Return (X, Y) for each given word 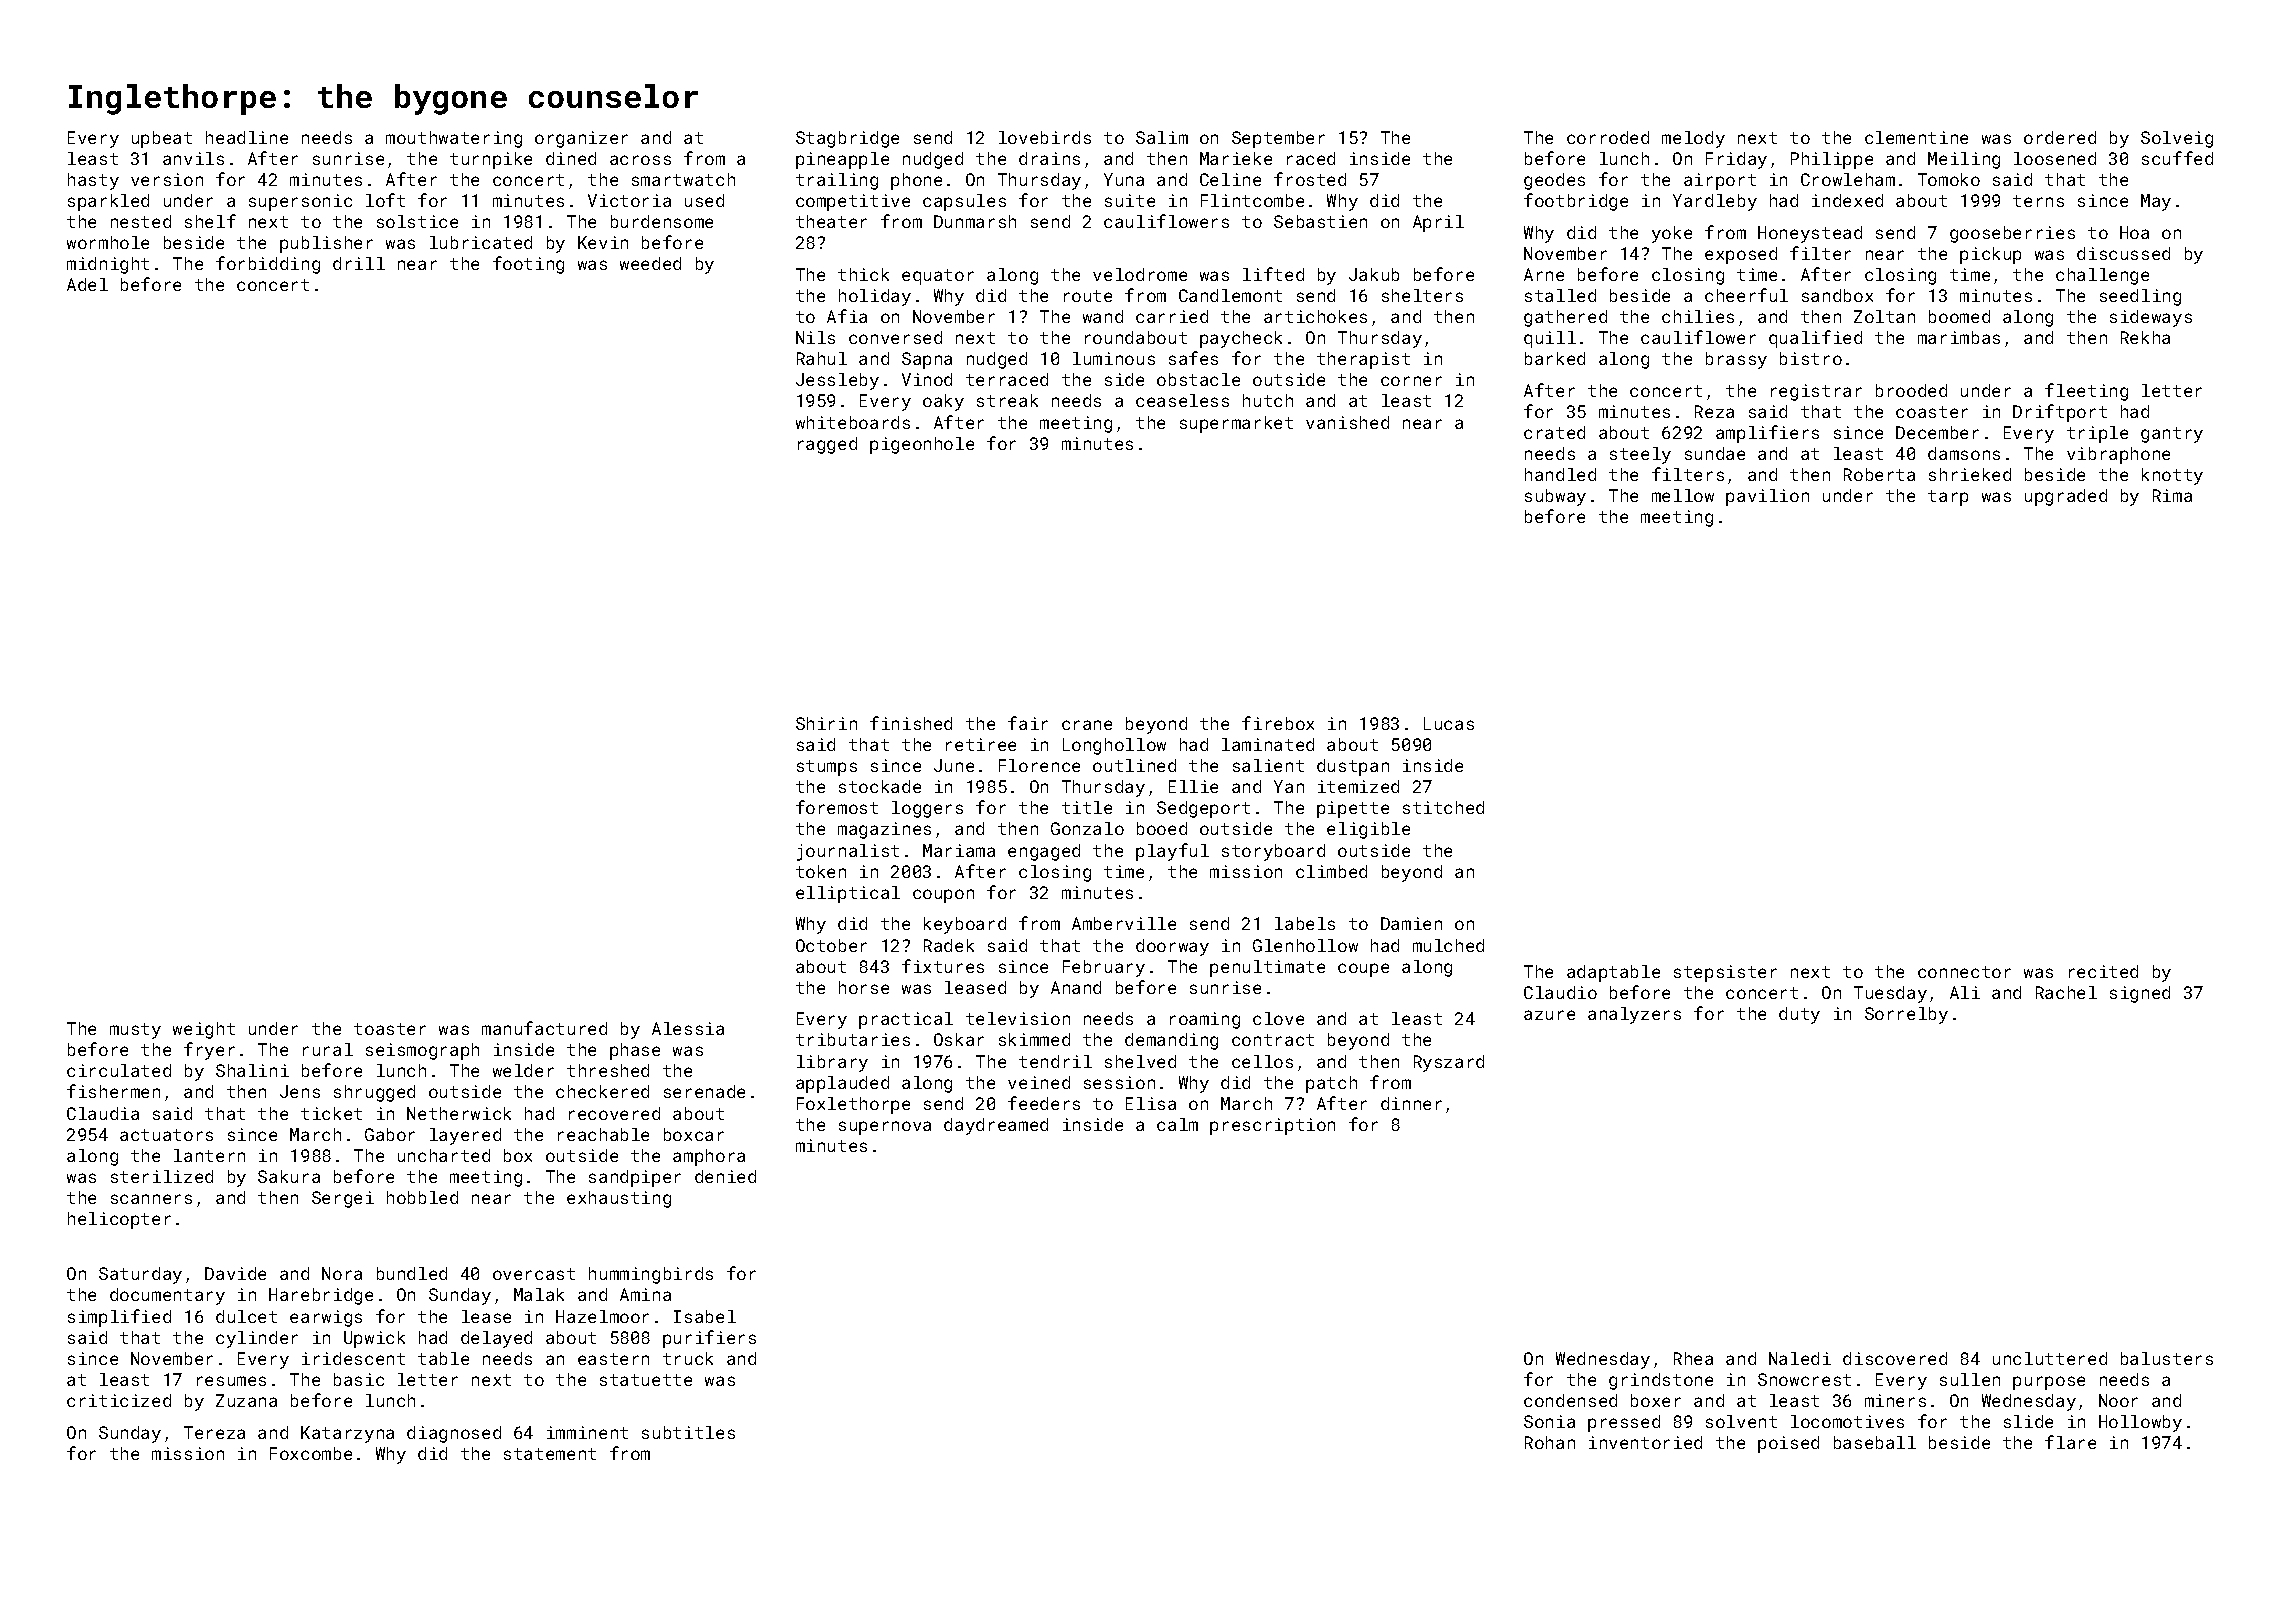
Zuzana (246, 1400)
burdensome (662, 221)
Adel (87, 284)
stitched (1443, 807)
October (831, 945)
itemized (1358, 786)
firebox (1278, 723)
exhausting (619, 1199)
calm (1177, 1124)
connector (1964, 972)
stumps (827, 768)
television (1018, 1018)
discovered (1895, 1358)
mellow (1683, 495)
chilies (1698, 316)
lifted (1273, 274)
